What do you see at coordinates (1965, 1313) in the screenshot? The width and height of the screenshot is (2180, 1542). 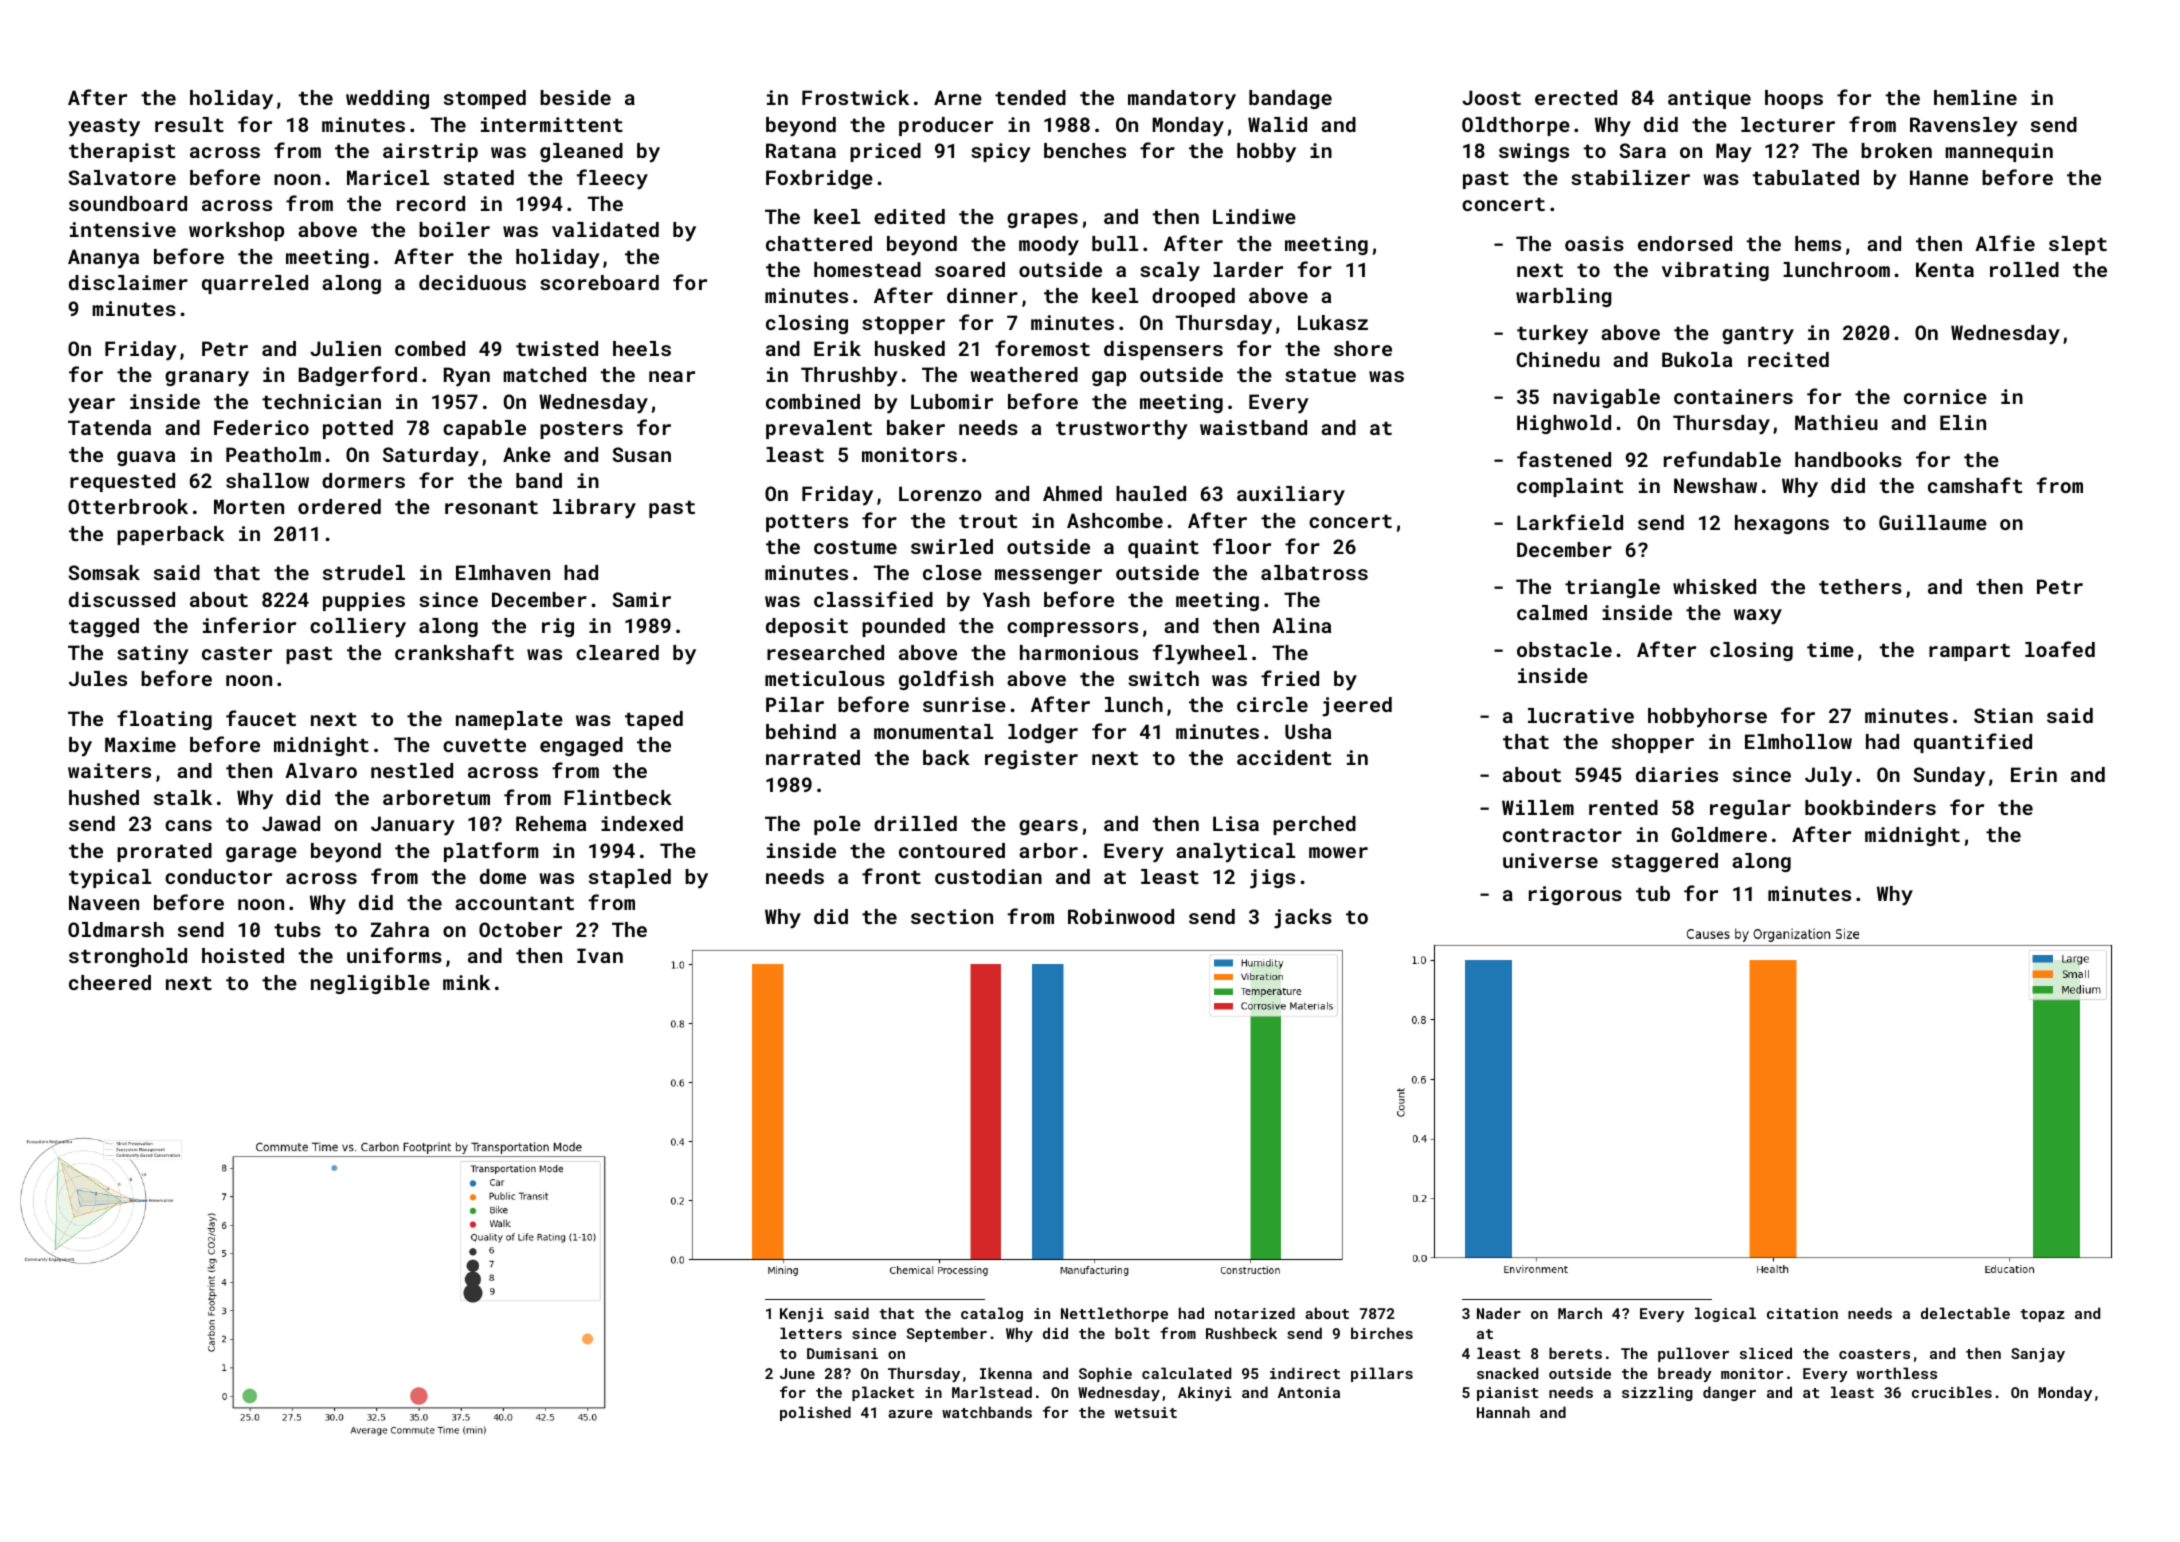 I see `delectable` at bounding box center [1965, 1313].
